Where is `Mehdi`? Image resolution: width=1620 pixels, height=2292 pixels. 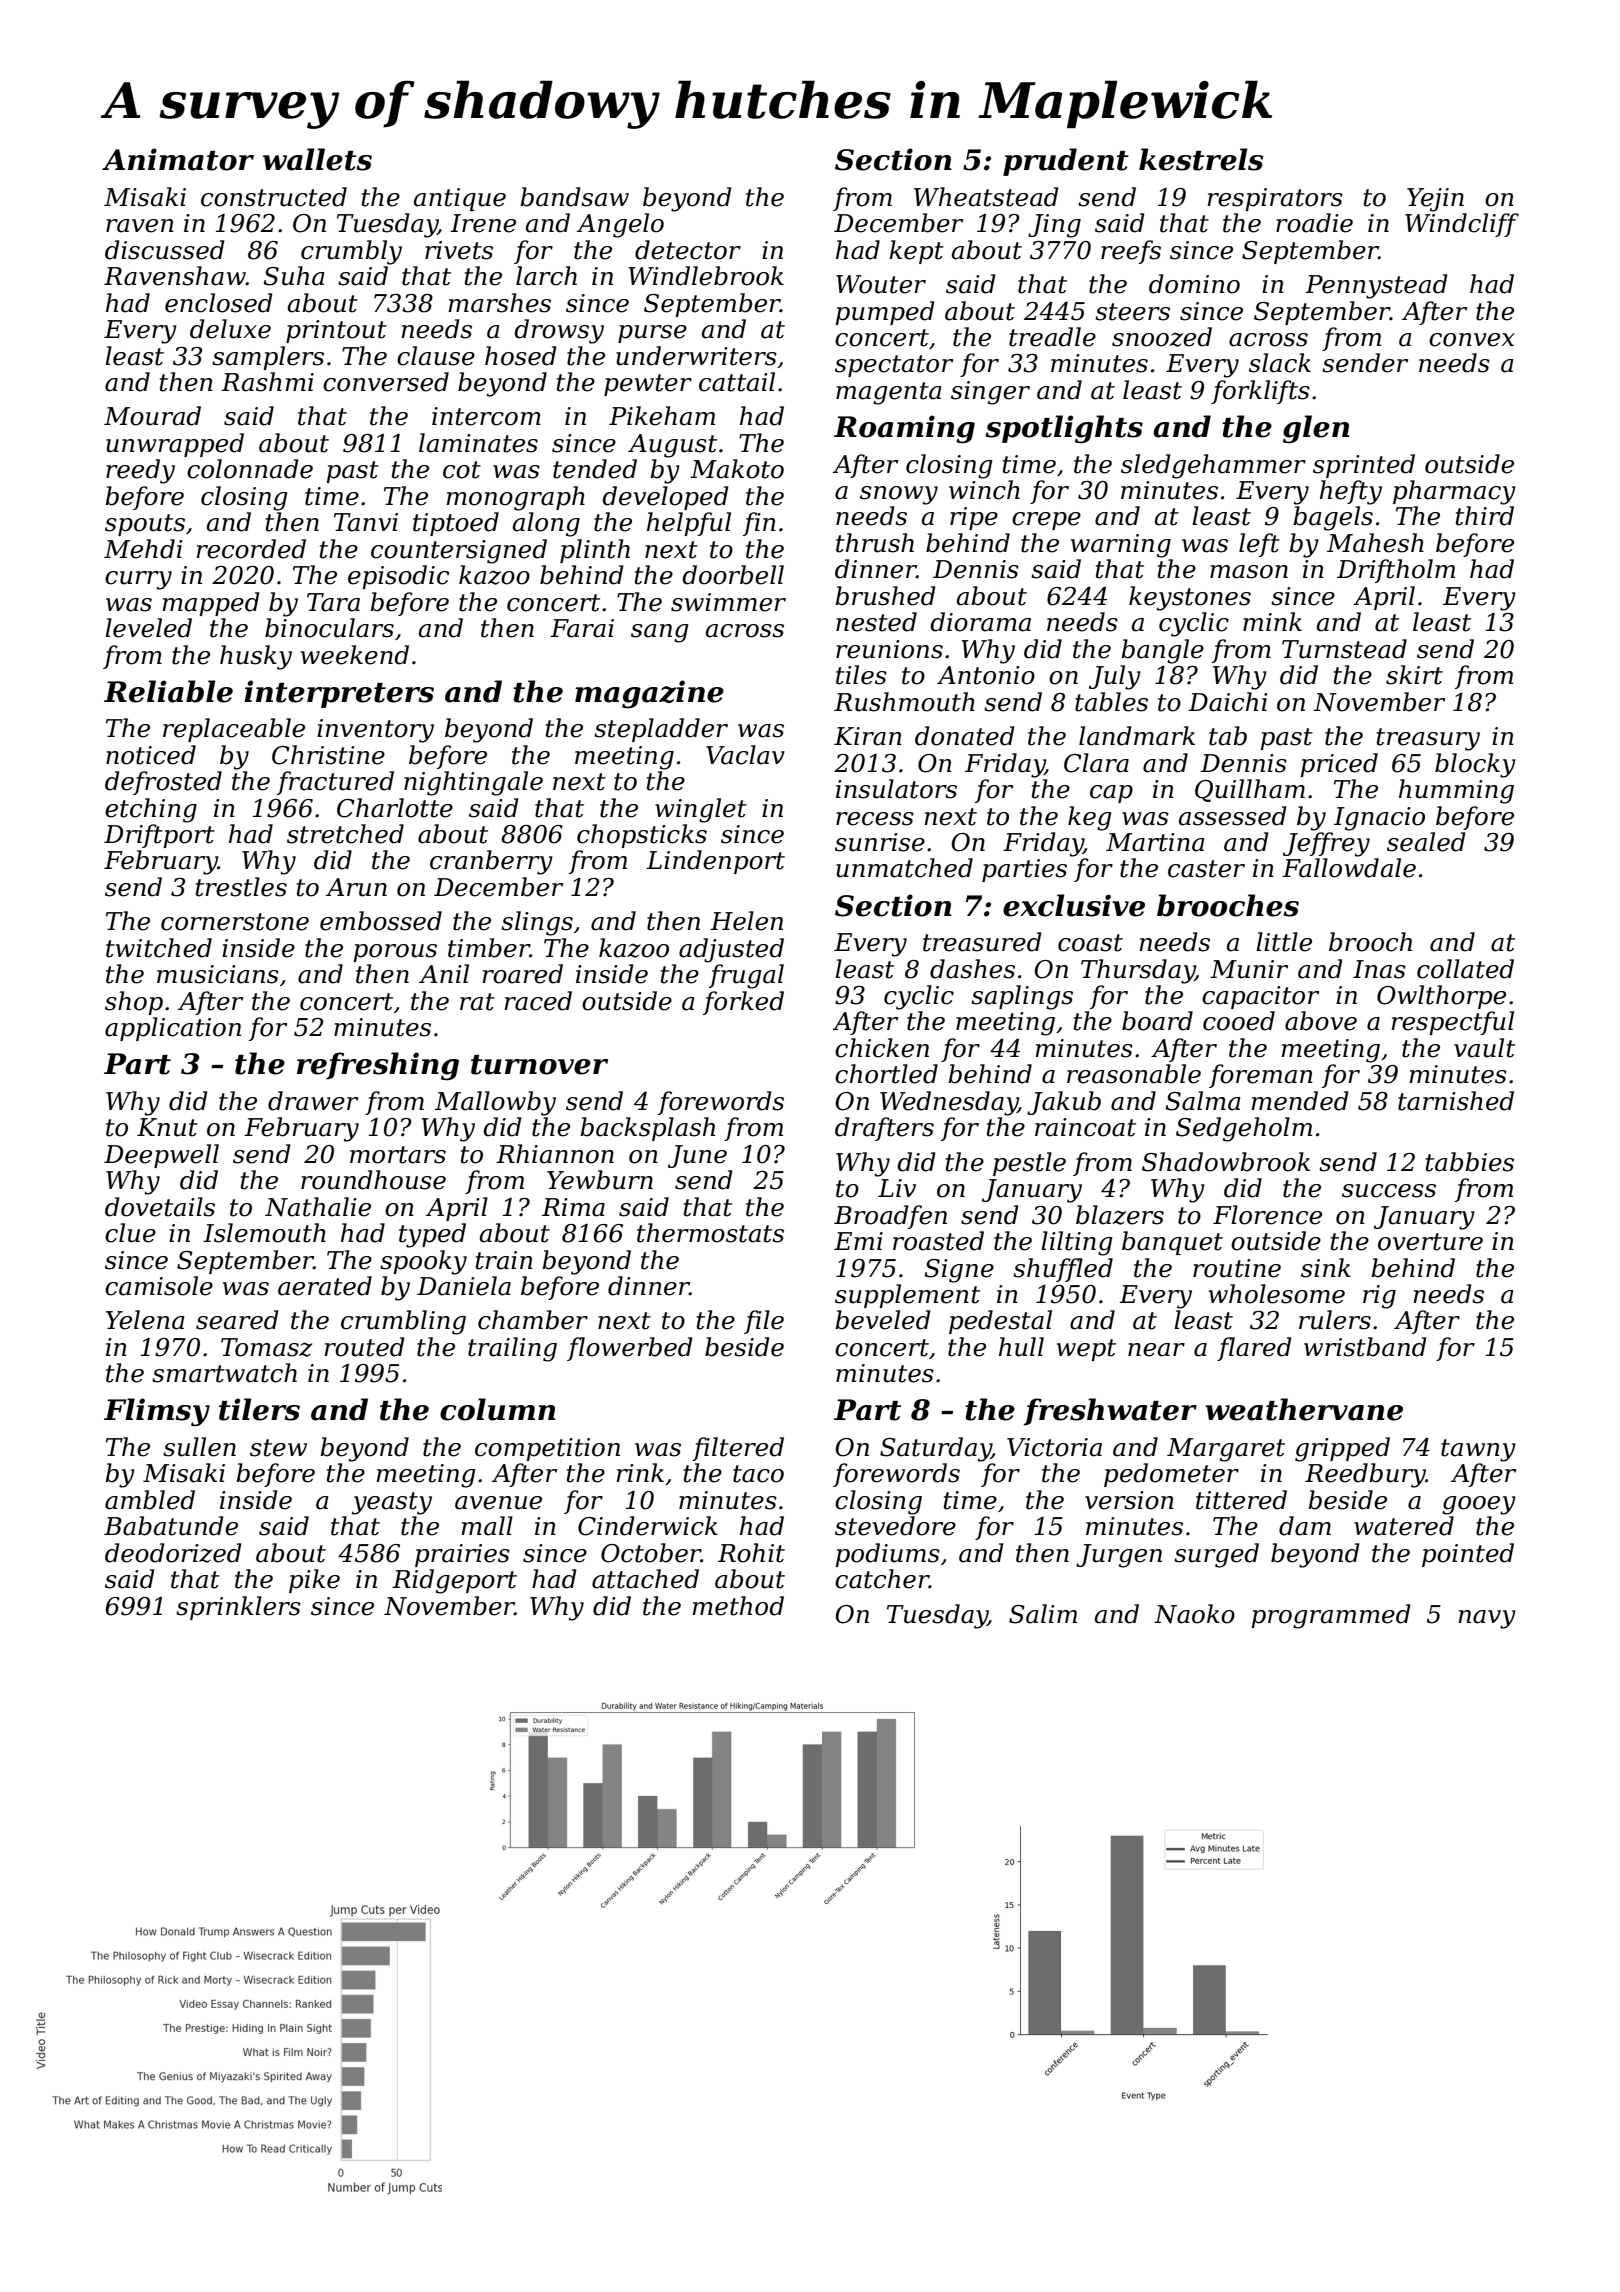
Mehdi is located at coordinates (143, 549).
